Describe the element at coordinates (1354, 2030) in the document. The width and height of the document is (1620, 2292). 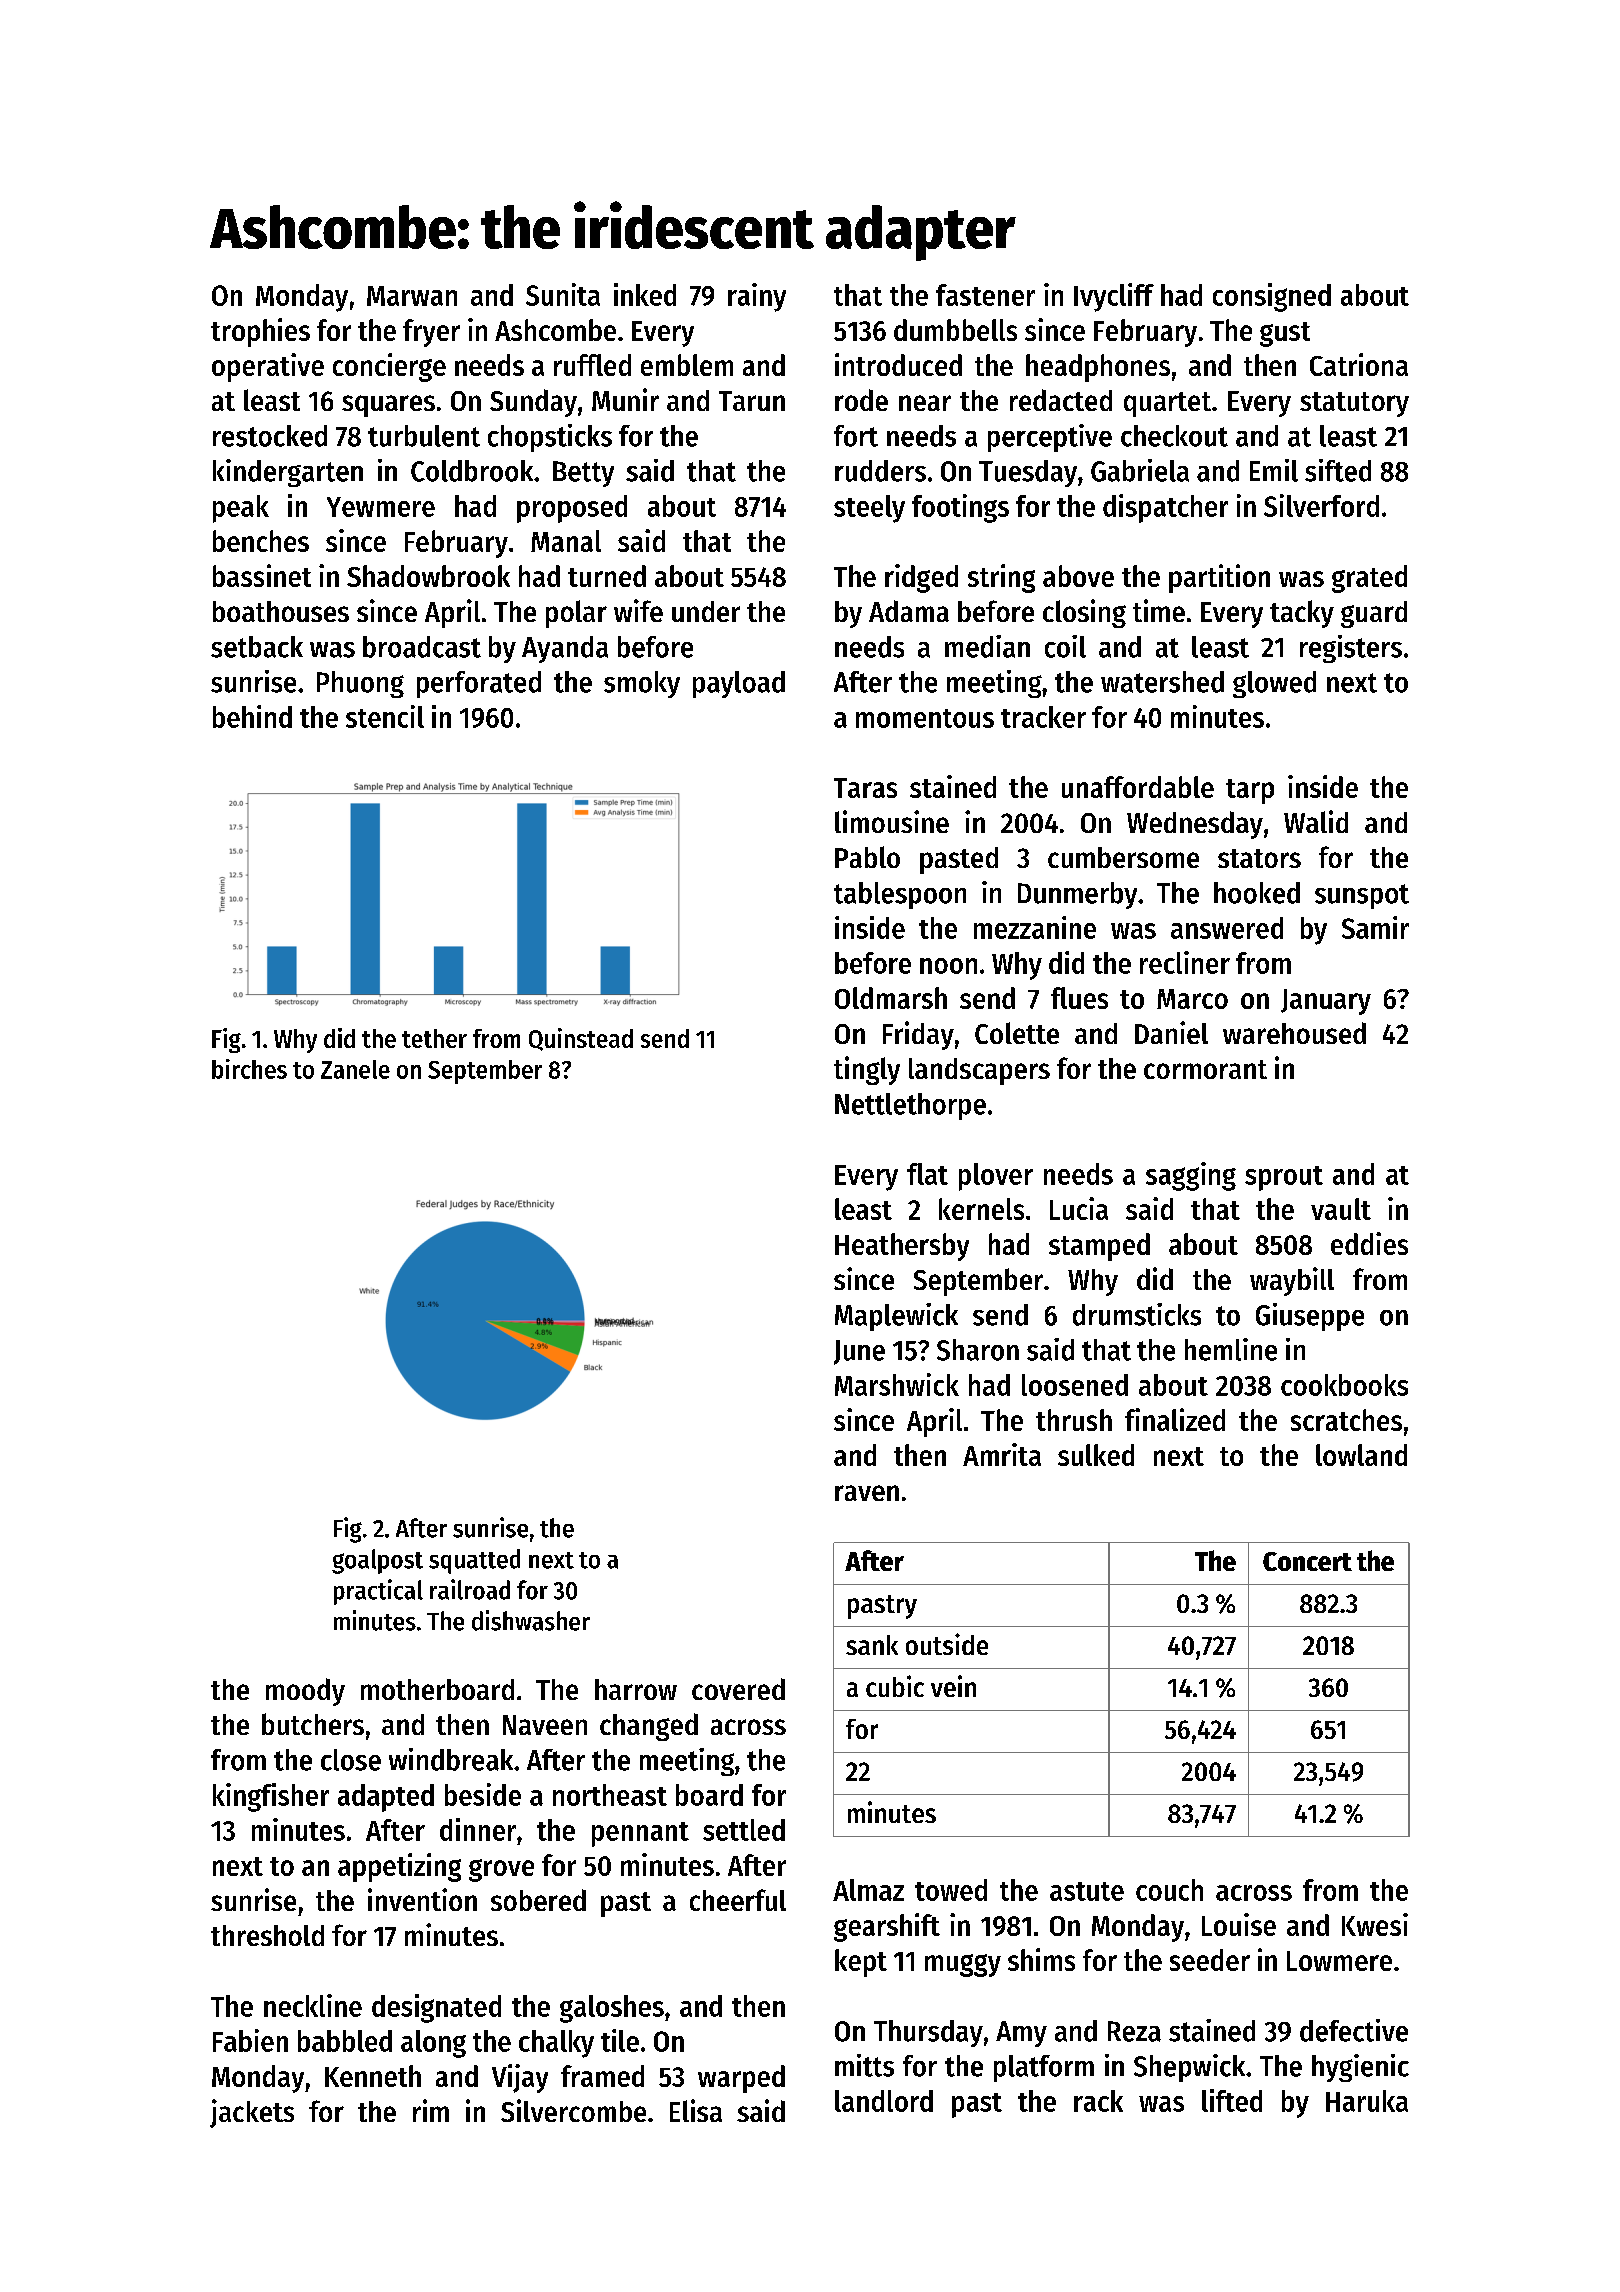
I see `defective` at that location.
